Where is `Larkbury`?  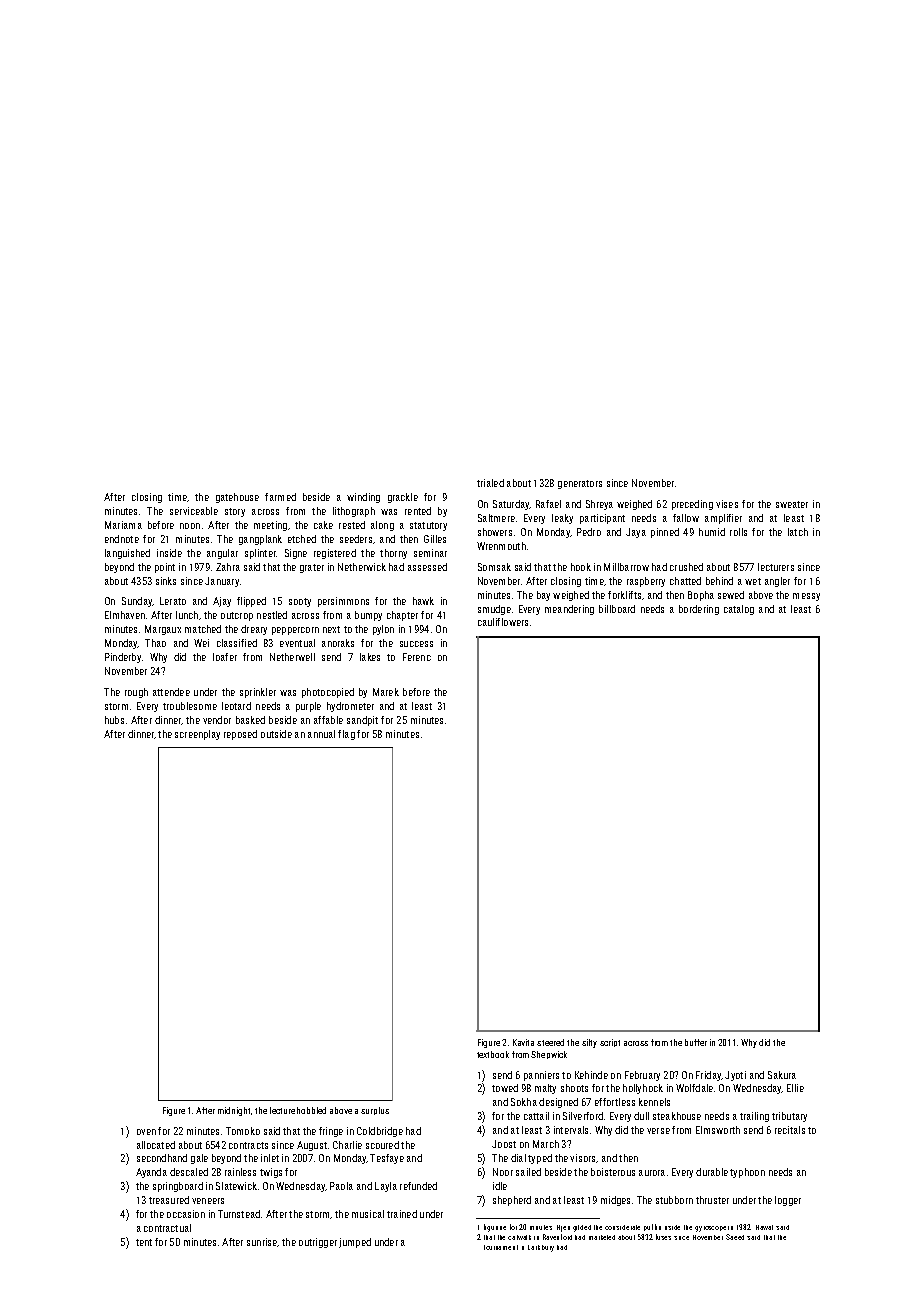 Larkbury is located at coordinates (541, 1248).
